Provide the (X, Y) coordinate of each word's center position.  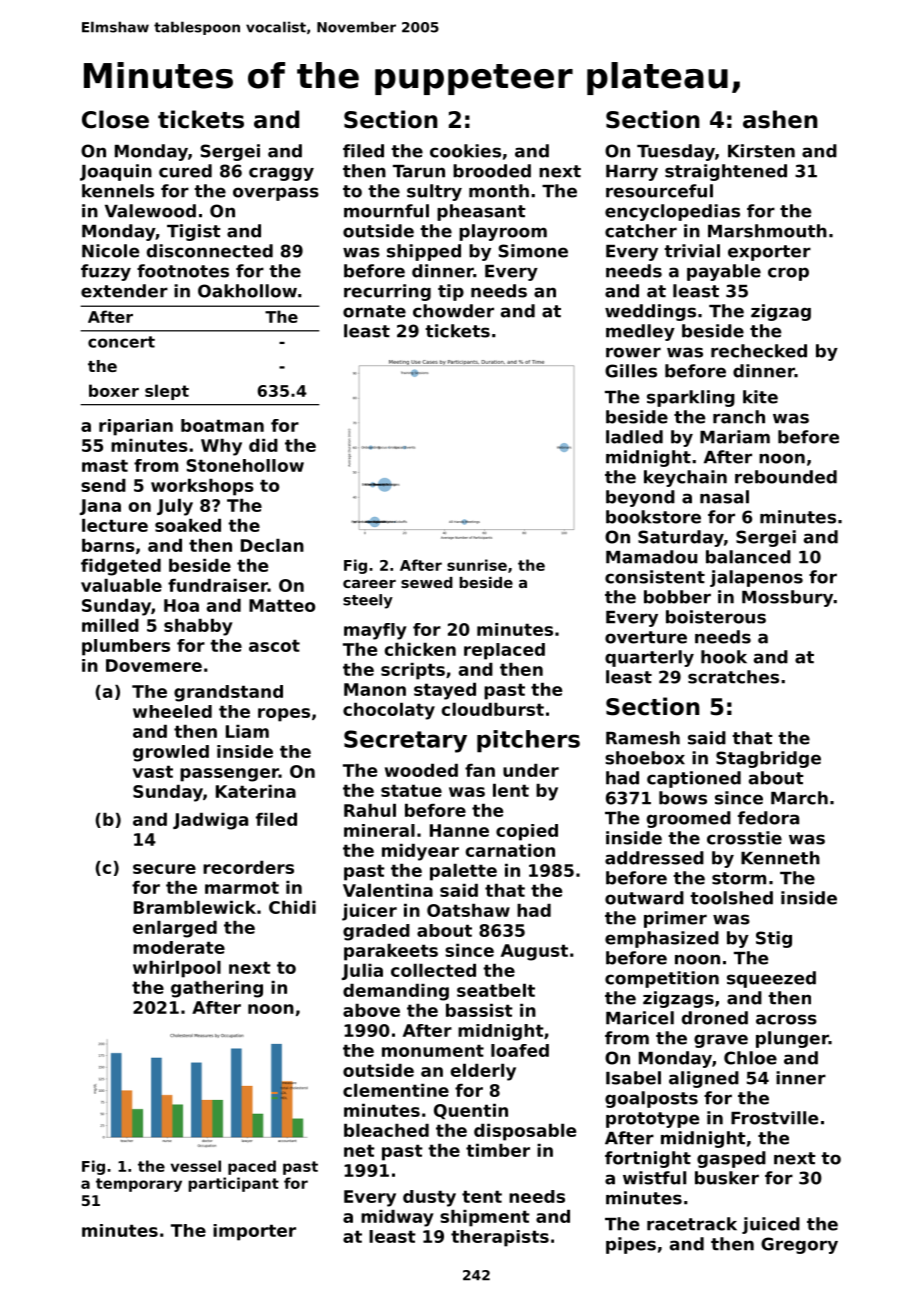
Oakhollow (247, 291)
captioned (694, 779)
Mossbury (788, 598)
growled (171, 753)
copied (527, 832)
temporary (139, 1185)
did (263, 445)
